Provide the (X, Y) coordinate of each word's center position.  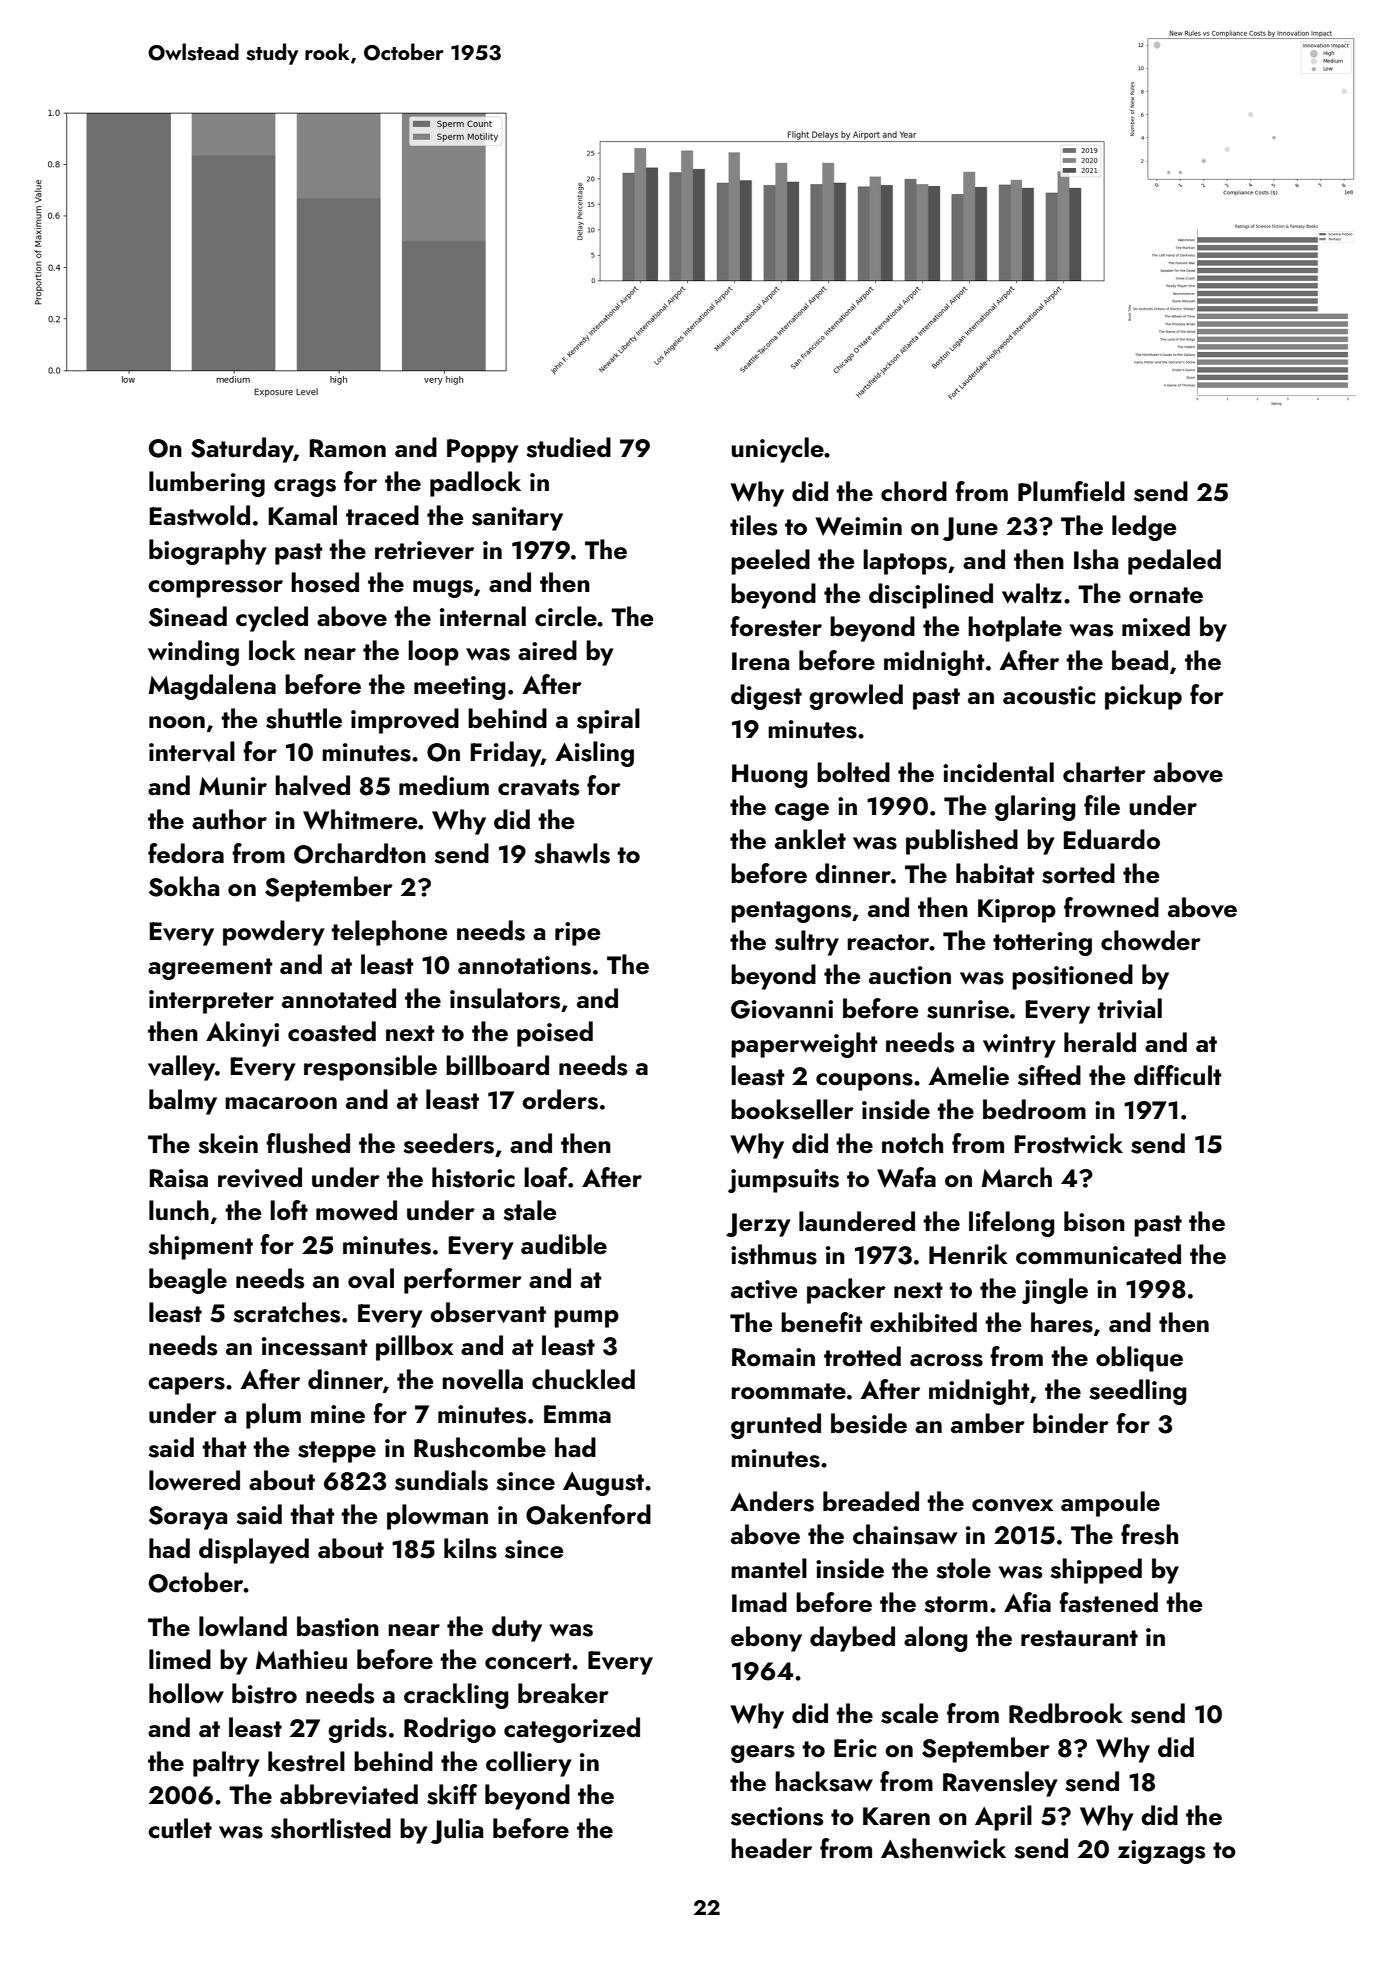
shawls (572, 853)
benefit (821, 1322)
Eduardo (1112, 839)
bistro (264, 1693)
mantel (769, 1568)
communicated (1098, 1254)
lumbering (207, 484)
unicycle (777, 450)
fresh (1149, 1534)
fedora (186, 853)
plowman (437, 1517)
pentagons (791, 912)
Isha (1096, 559)
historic (473, 1177)
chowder (1151, 940)
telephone (389, 933)
